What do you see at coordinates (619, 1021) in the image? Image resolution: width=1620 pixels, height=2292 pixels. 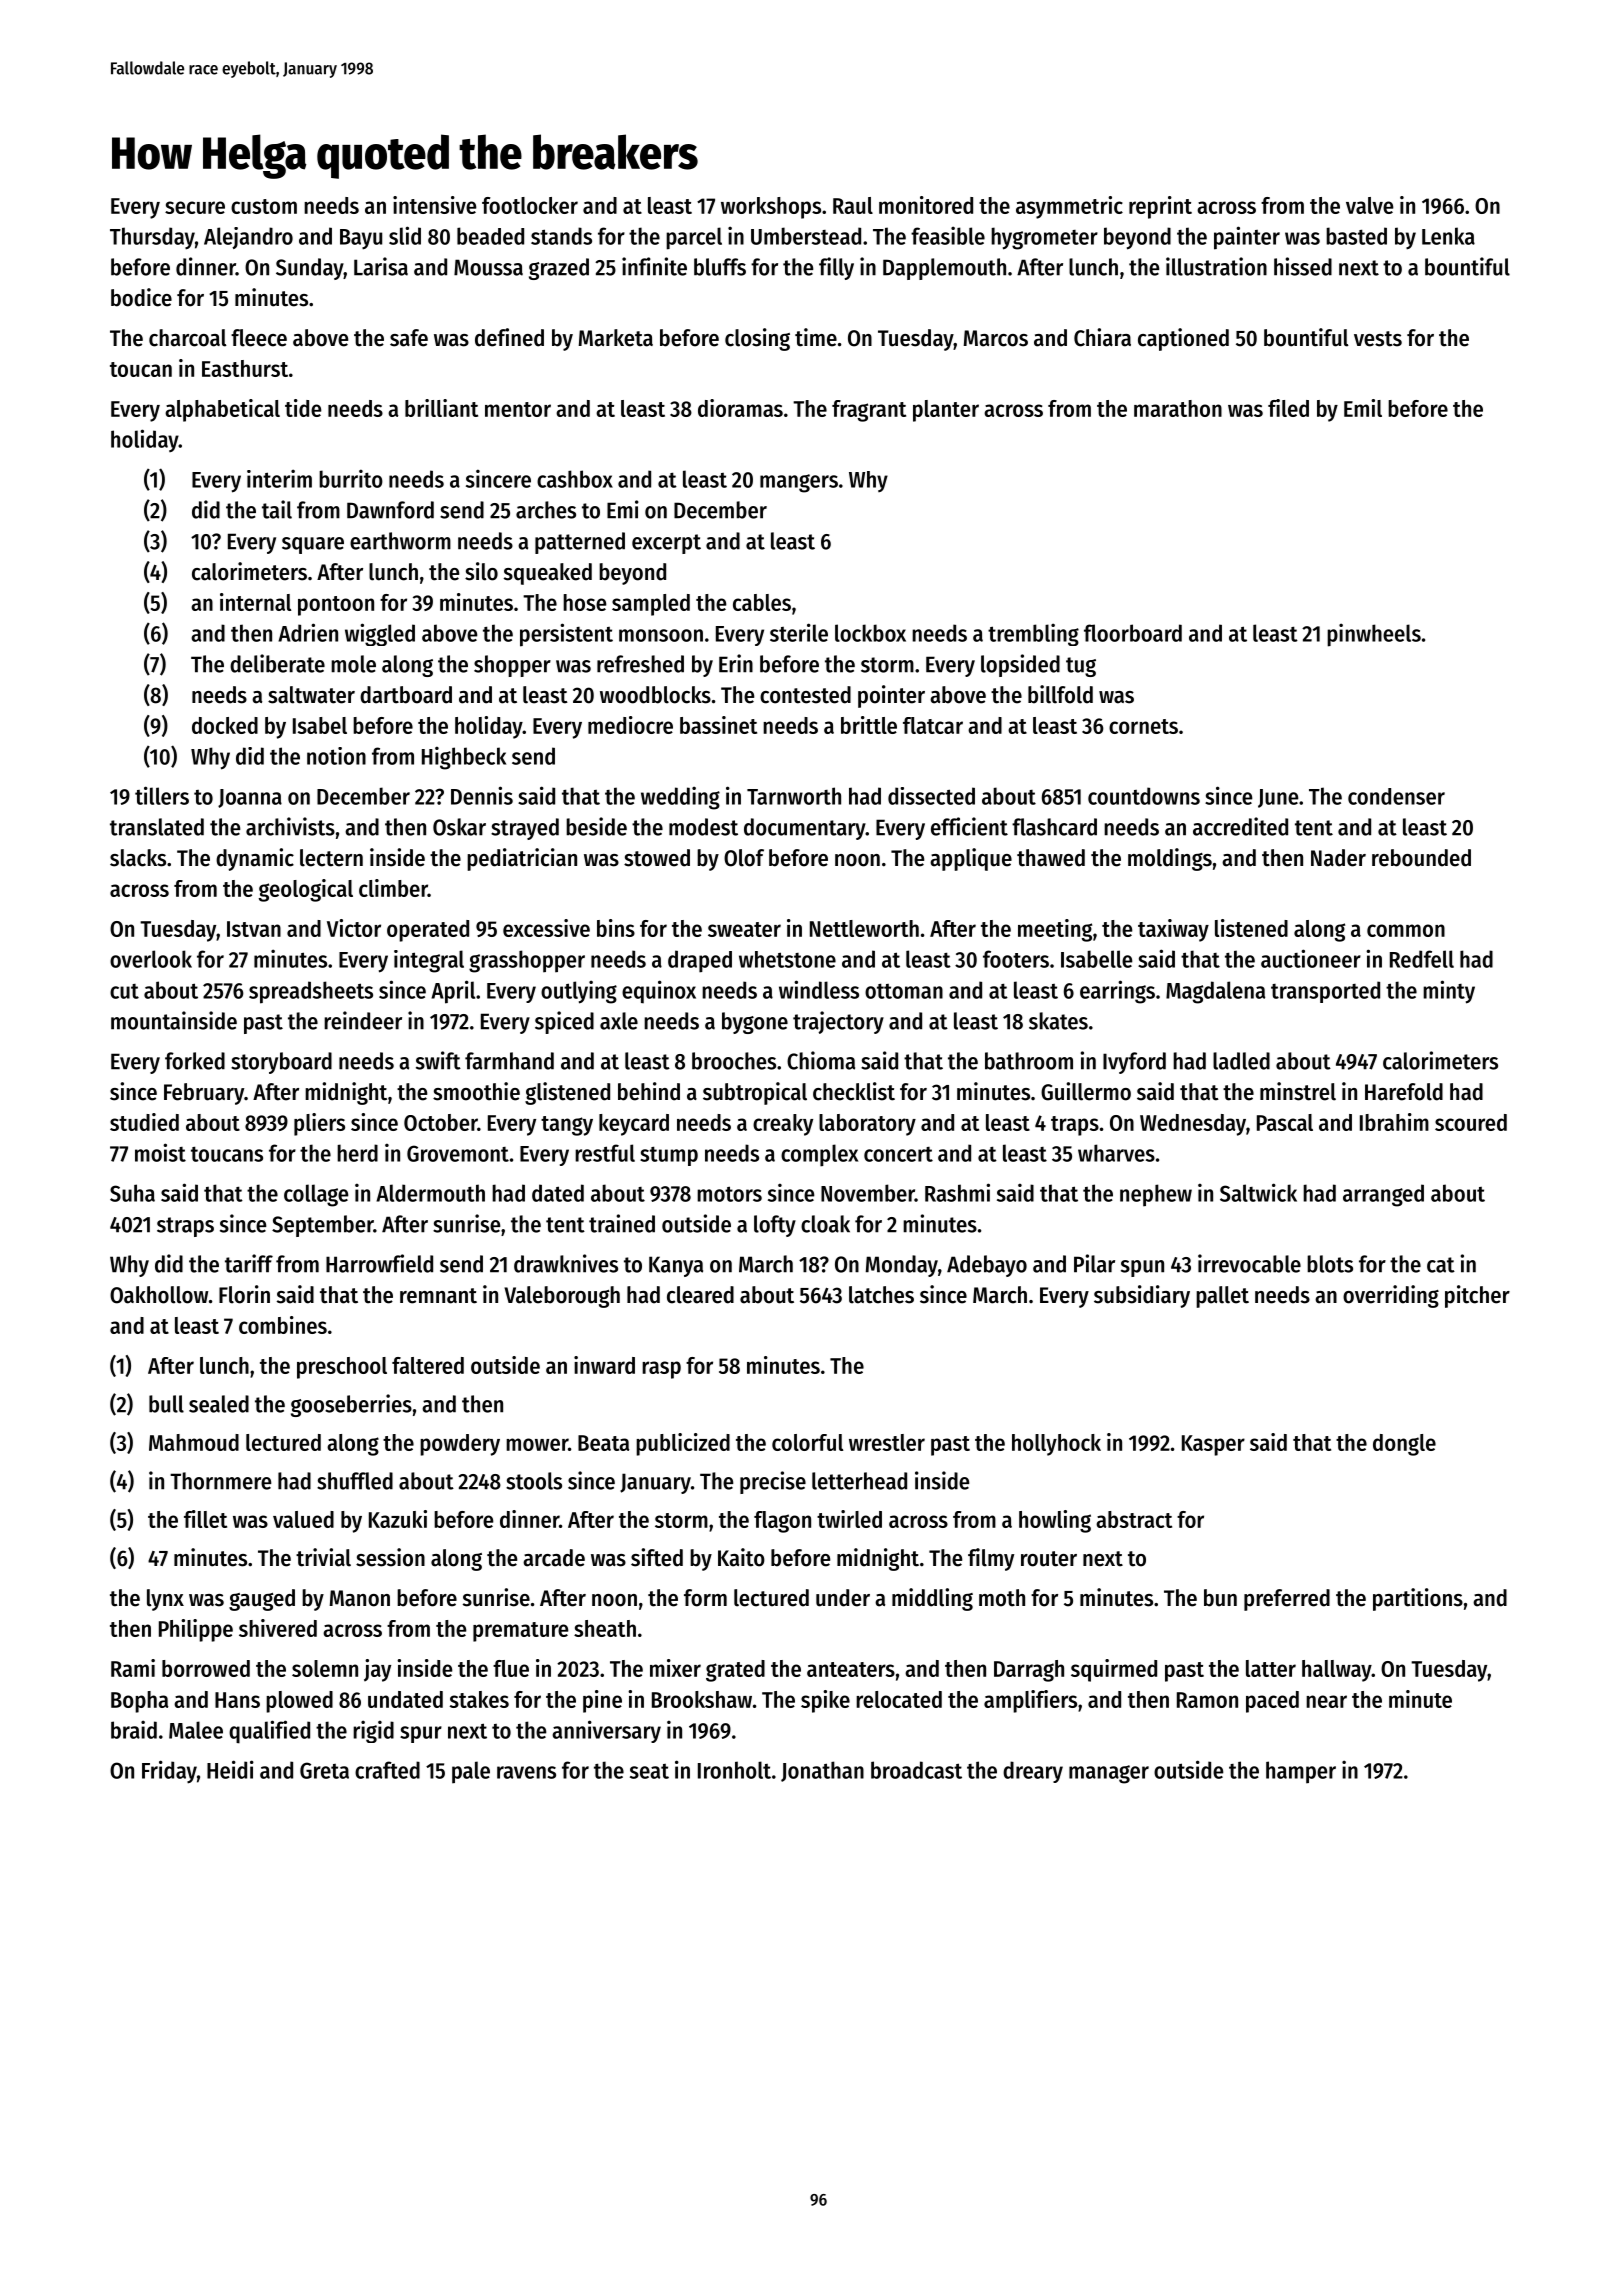 I see `axle` at bounding box center [619, 1021].
